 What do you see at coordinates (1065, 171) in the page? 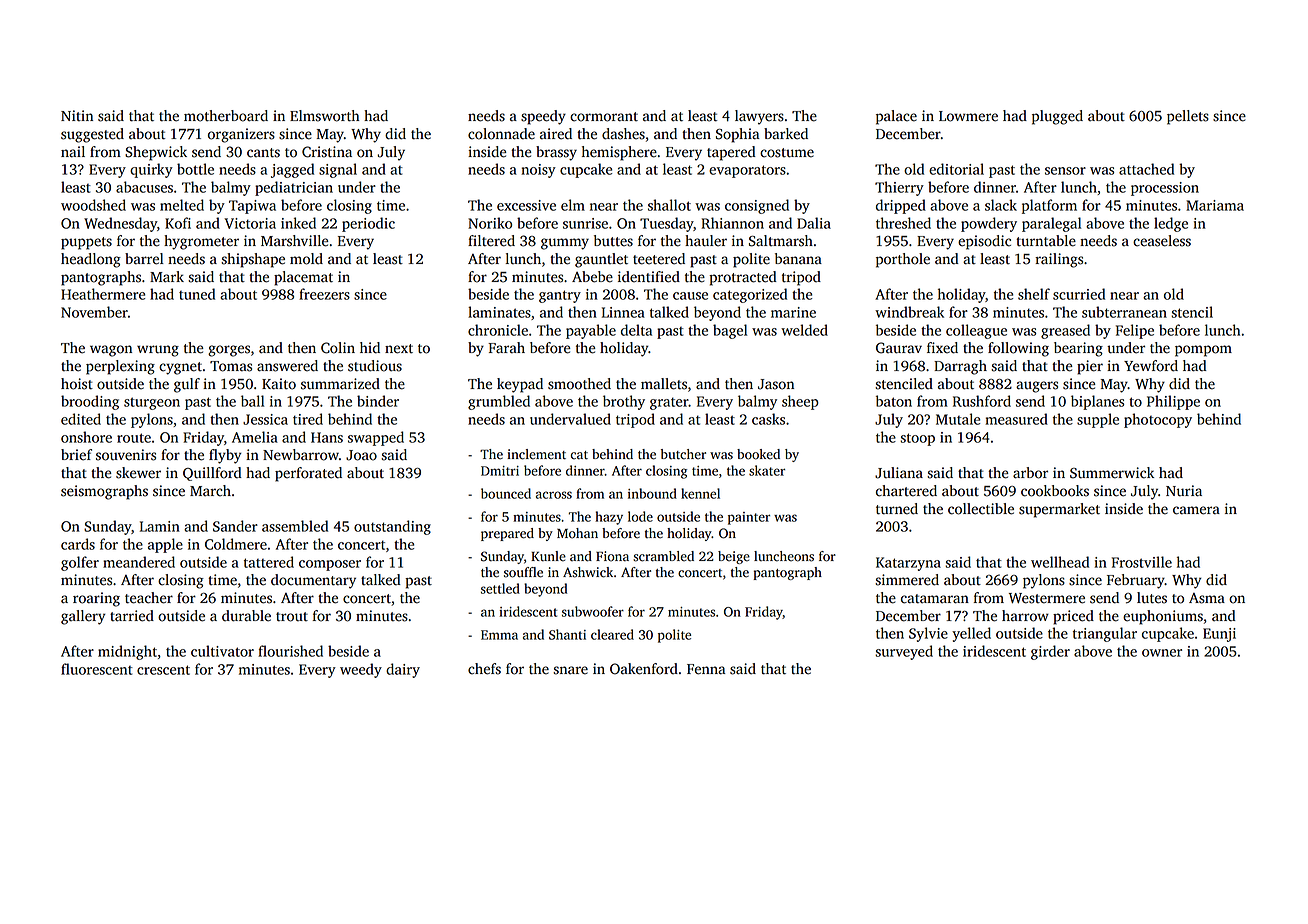
I see `sensor` at bounding box center [1065, 171].
